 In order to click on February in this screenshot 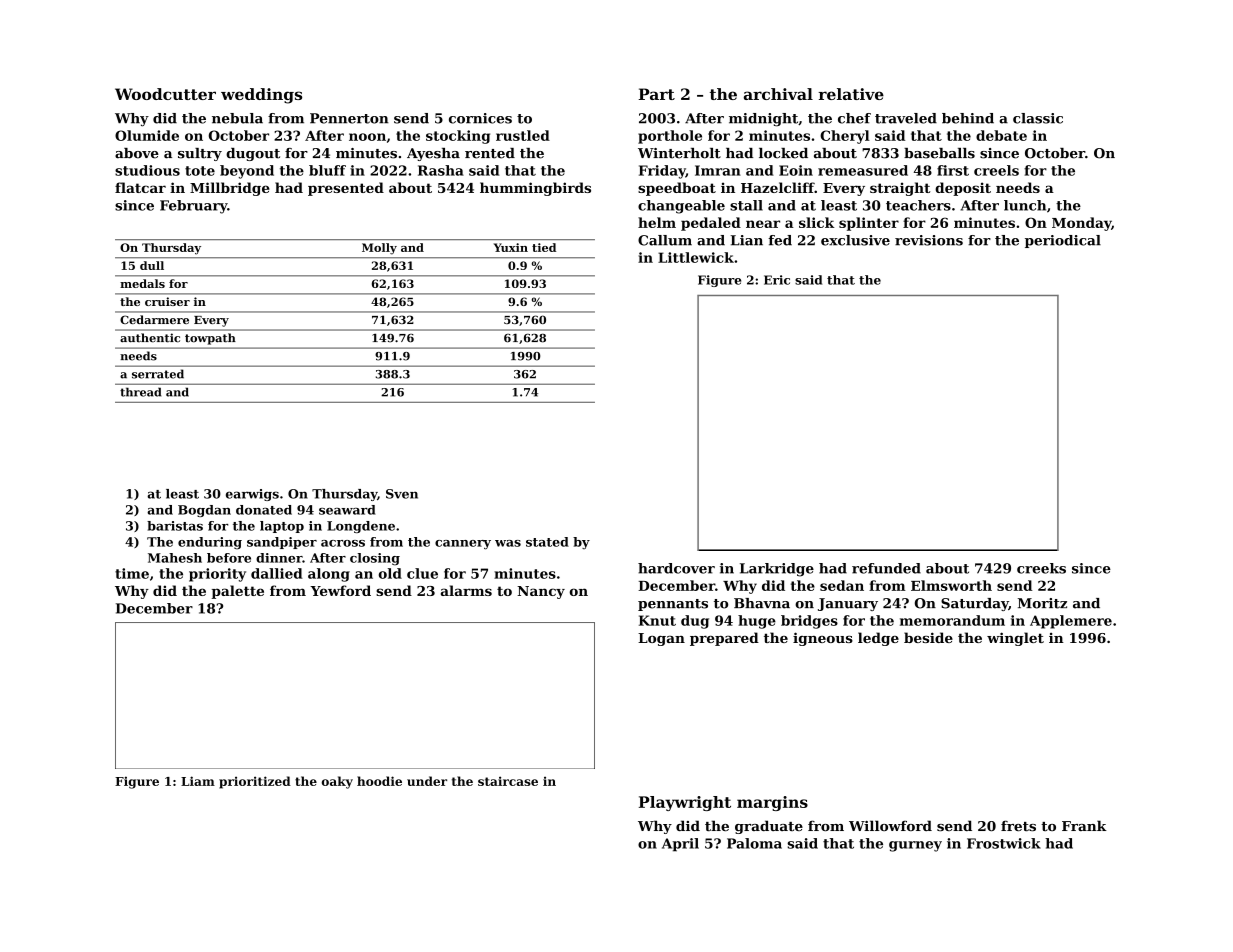, I will do `click(193, 207)`.
